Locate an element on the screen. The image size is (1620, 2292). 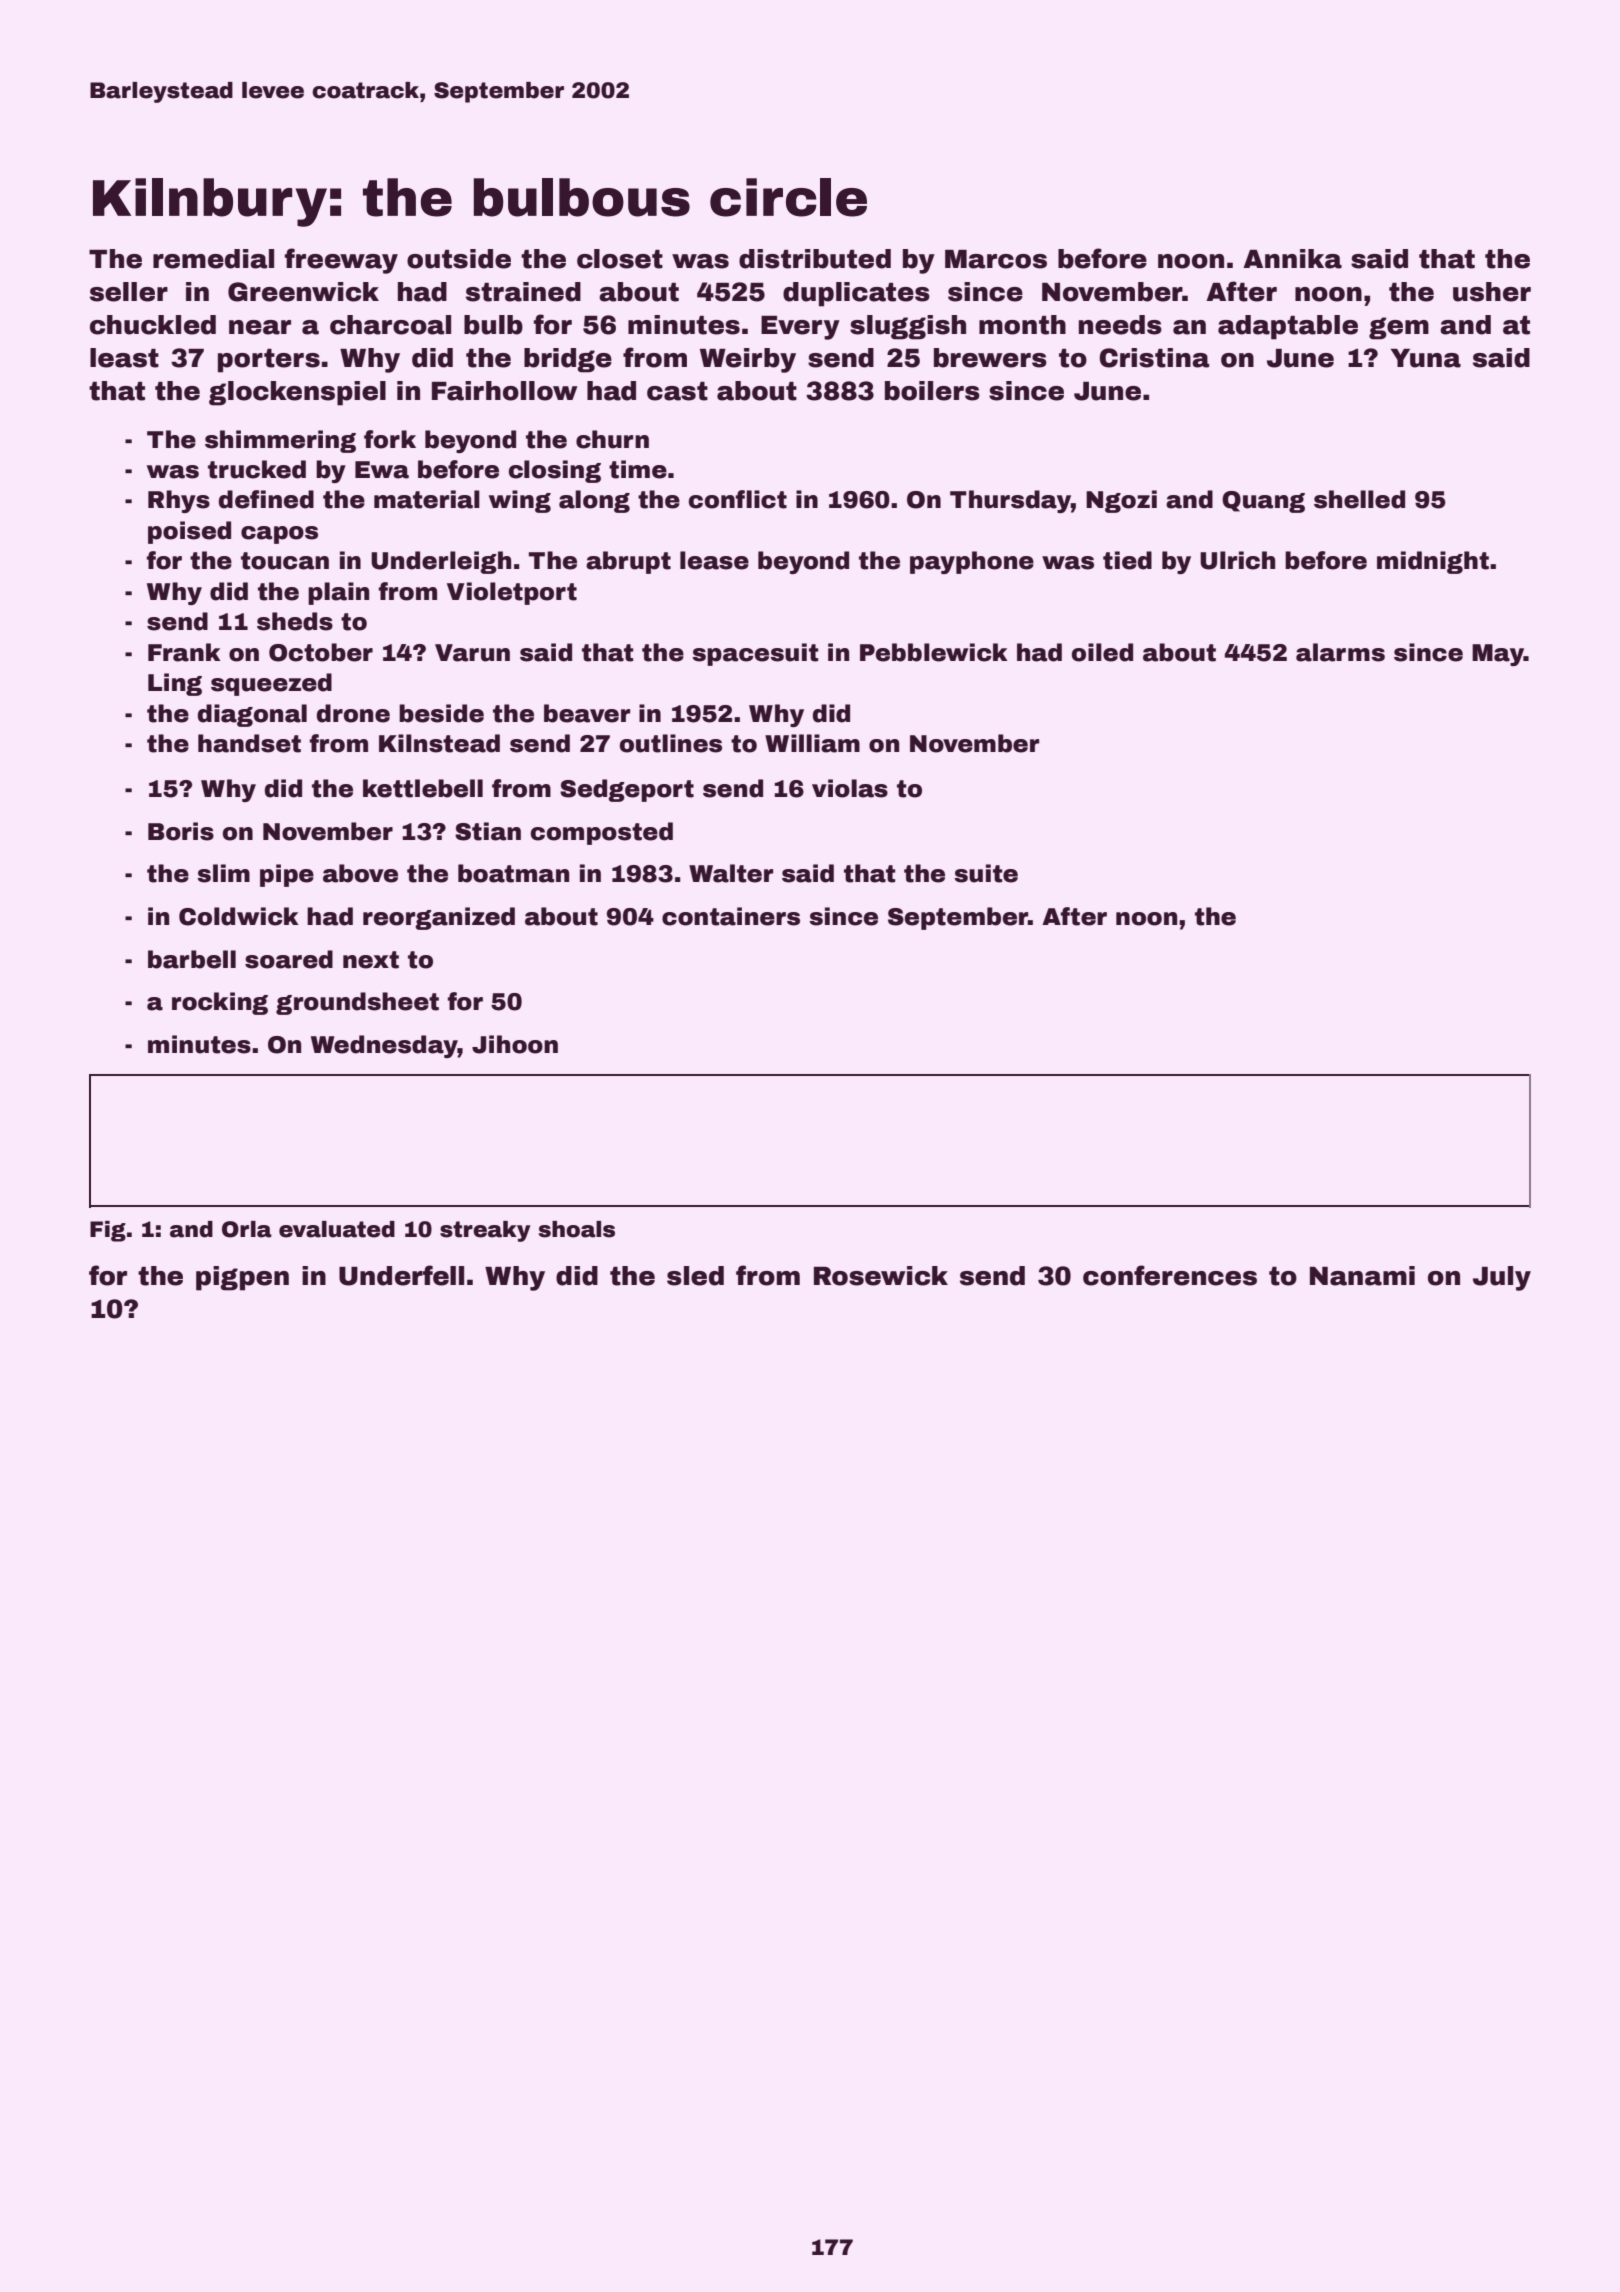
Boris is located at coordinates (181, 831).
